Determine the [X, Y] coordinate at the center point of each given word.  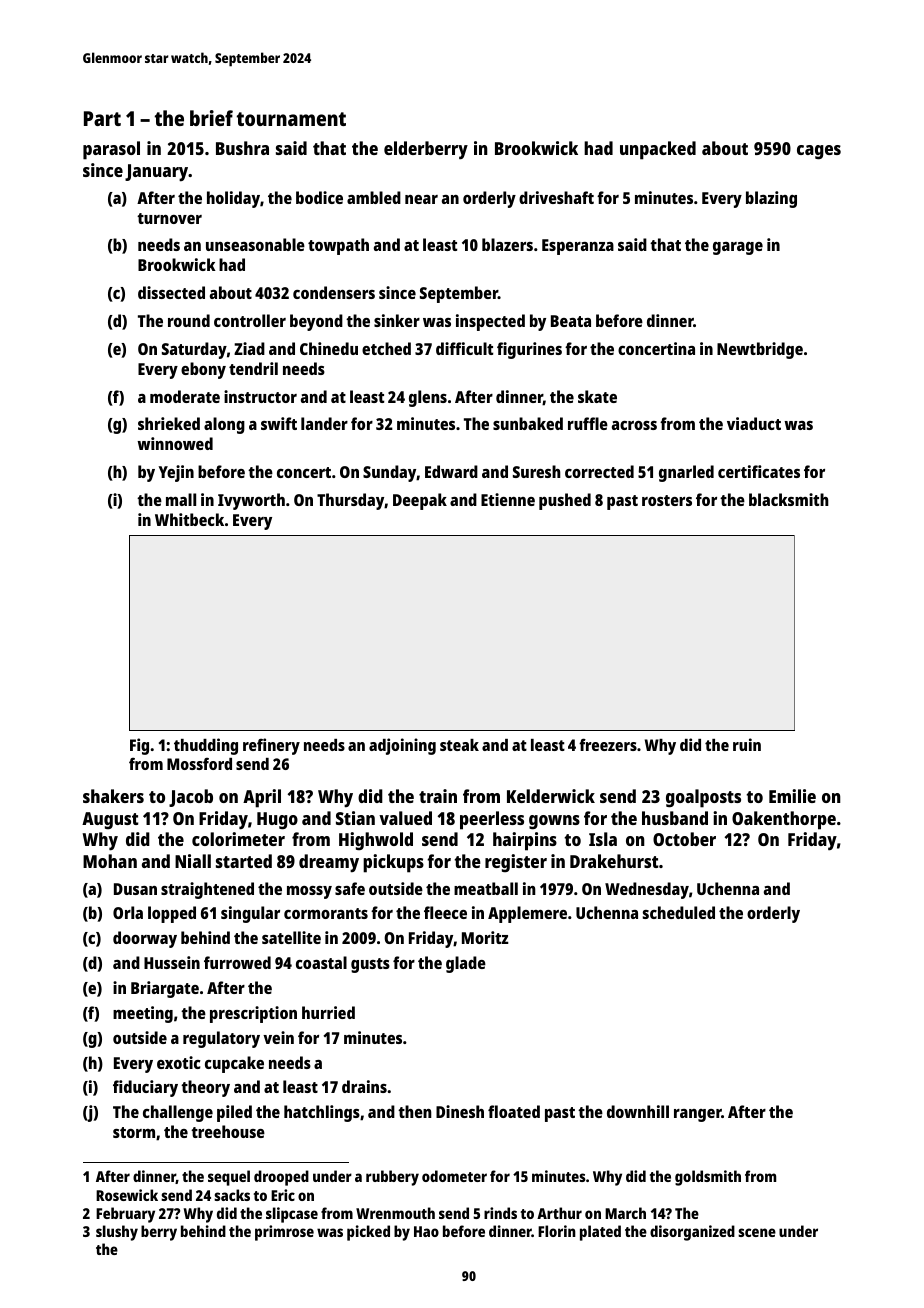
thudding [206, 746]
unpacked [658, 150]
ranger [698, 1115]
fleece [445, 912]
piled [234, 1113]
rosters [667, 500]
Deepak [420, 501]
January [157, 173]
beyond [316, 322]
